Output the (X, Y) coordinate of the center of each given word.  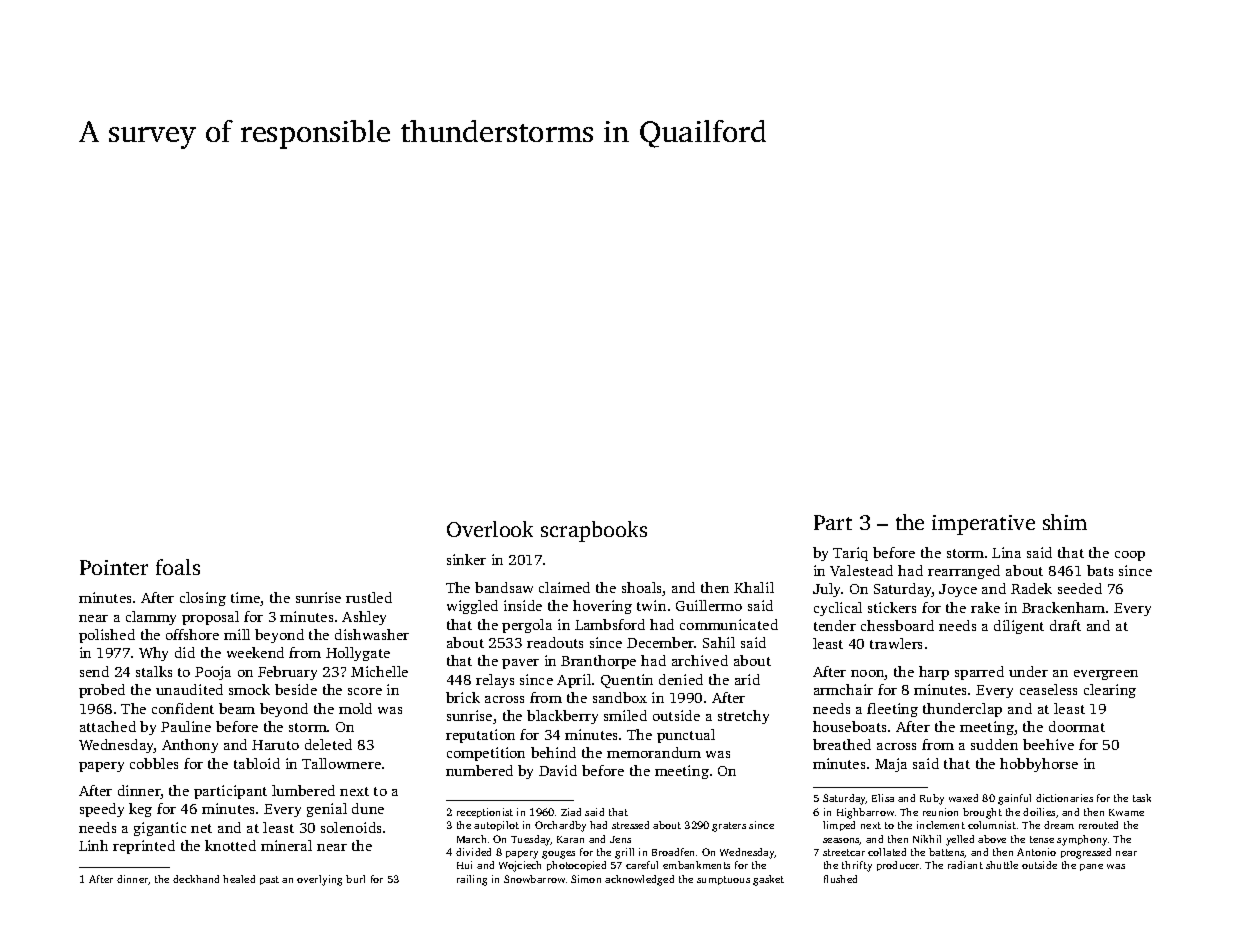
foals (178, 567)
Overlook (490, 529)
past (269, 880)
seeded (1080, 588)
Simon (586, 879)
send (94, 671)
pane (1091, 867)
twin (651, 605)
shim (1065, 522)
